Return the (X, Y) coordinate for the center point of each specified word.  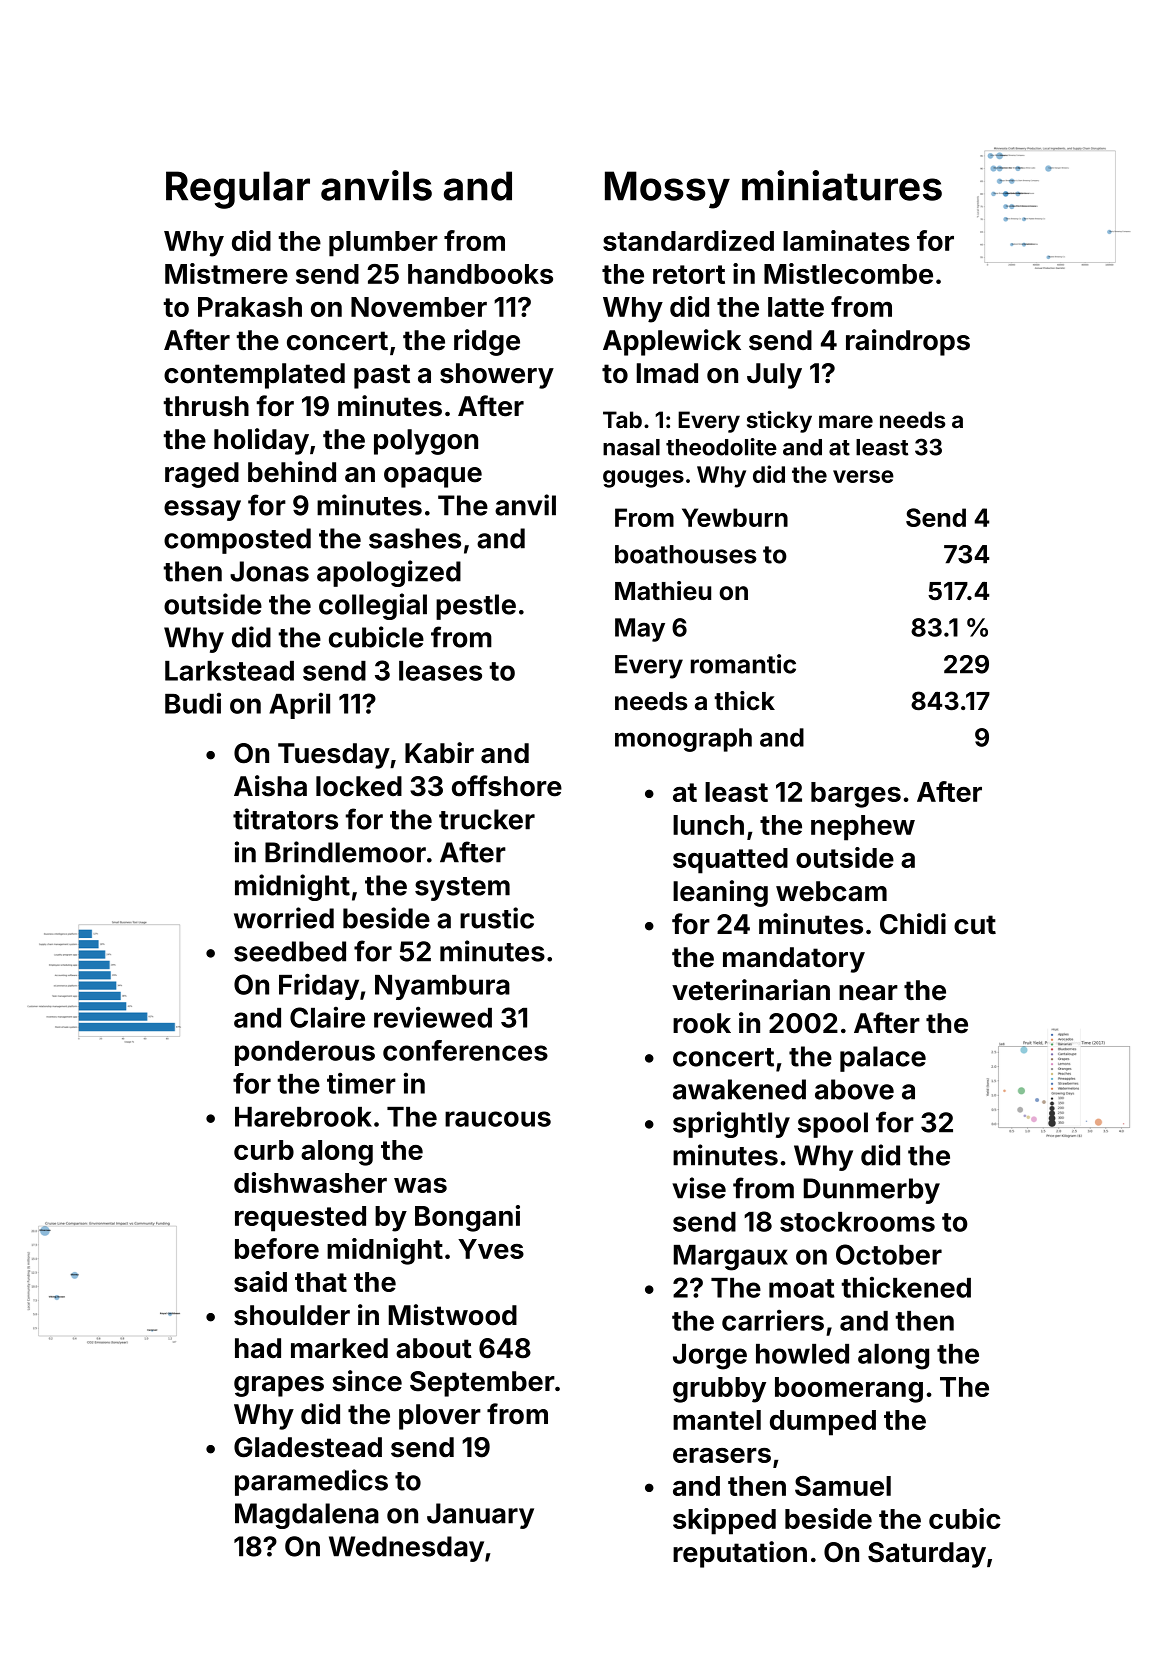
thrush (206, 406)
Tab (622, 419)
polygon (426, 442)
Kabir (439, 753)
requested (300, 1219)
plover (440, 1417)
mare (846, 421)
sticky (779, 422)
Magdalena (307, 1516)
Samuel (843, 1486)
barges (856, 795)
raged (202, 475)
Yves (491, 1249)
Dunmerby (872, 1191)
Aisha (270, 786)
